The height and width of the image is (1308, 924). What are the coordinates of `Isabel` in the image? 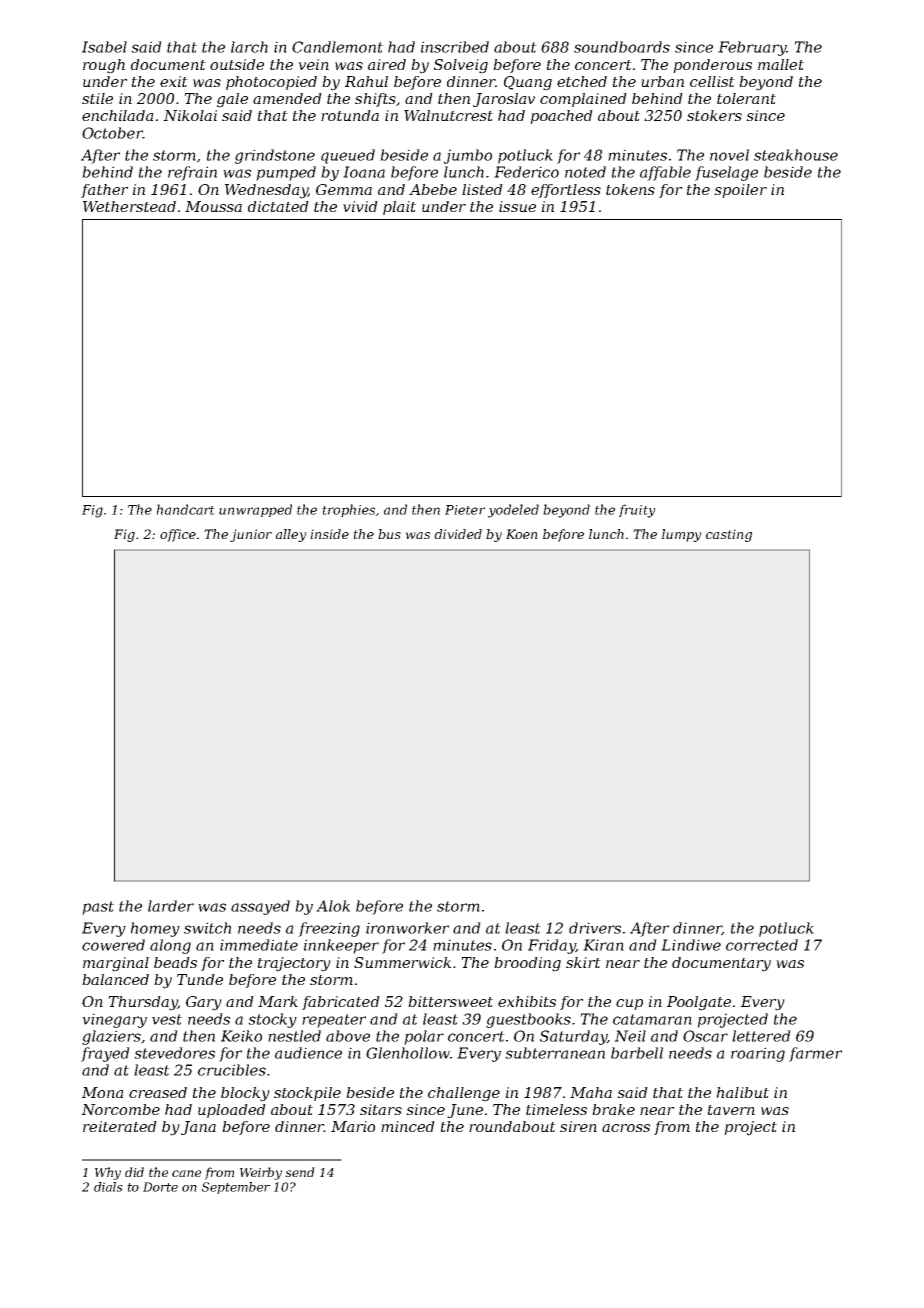 It's located at (104, 47).
